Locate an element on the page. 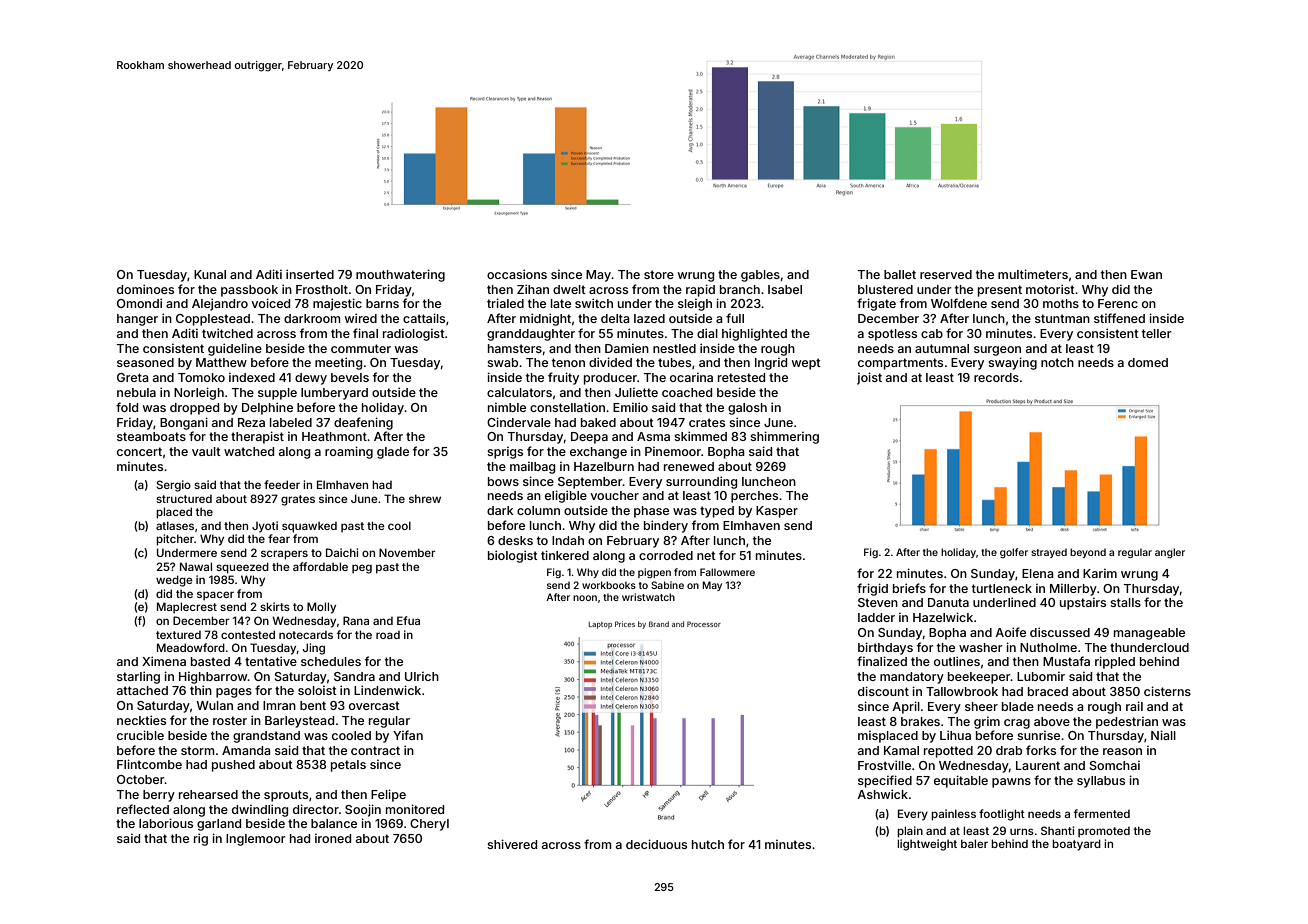 Image resolution: width=1308 pixels, height=924 pixels. ballet is located at coordinates (900, 274).
